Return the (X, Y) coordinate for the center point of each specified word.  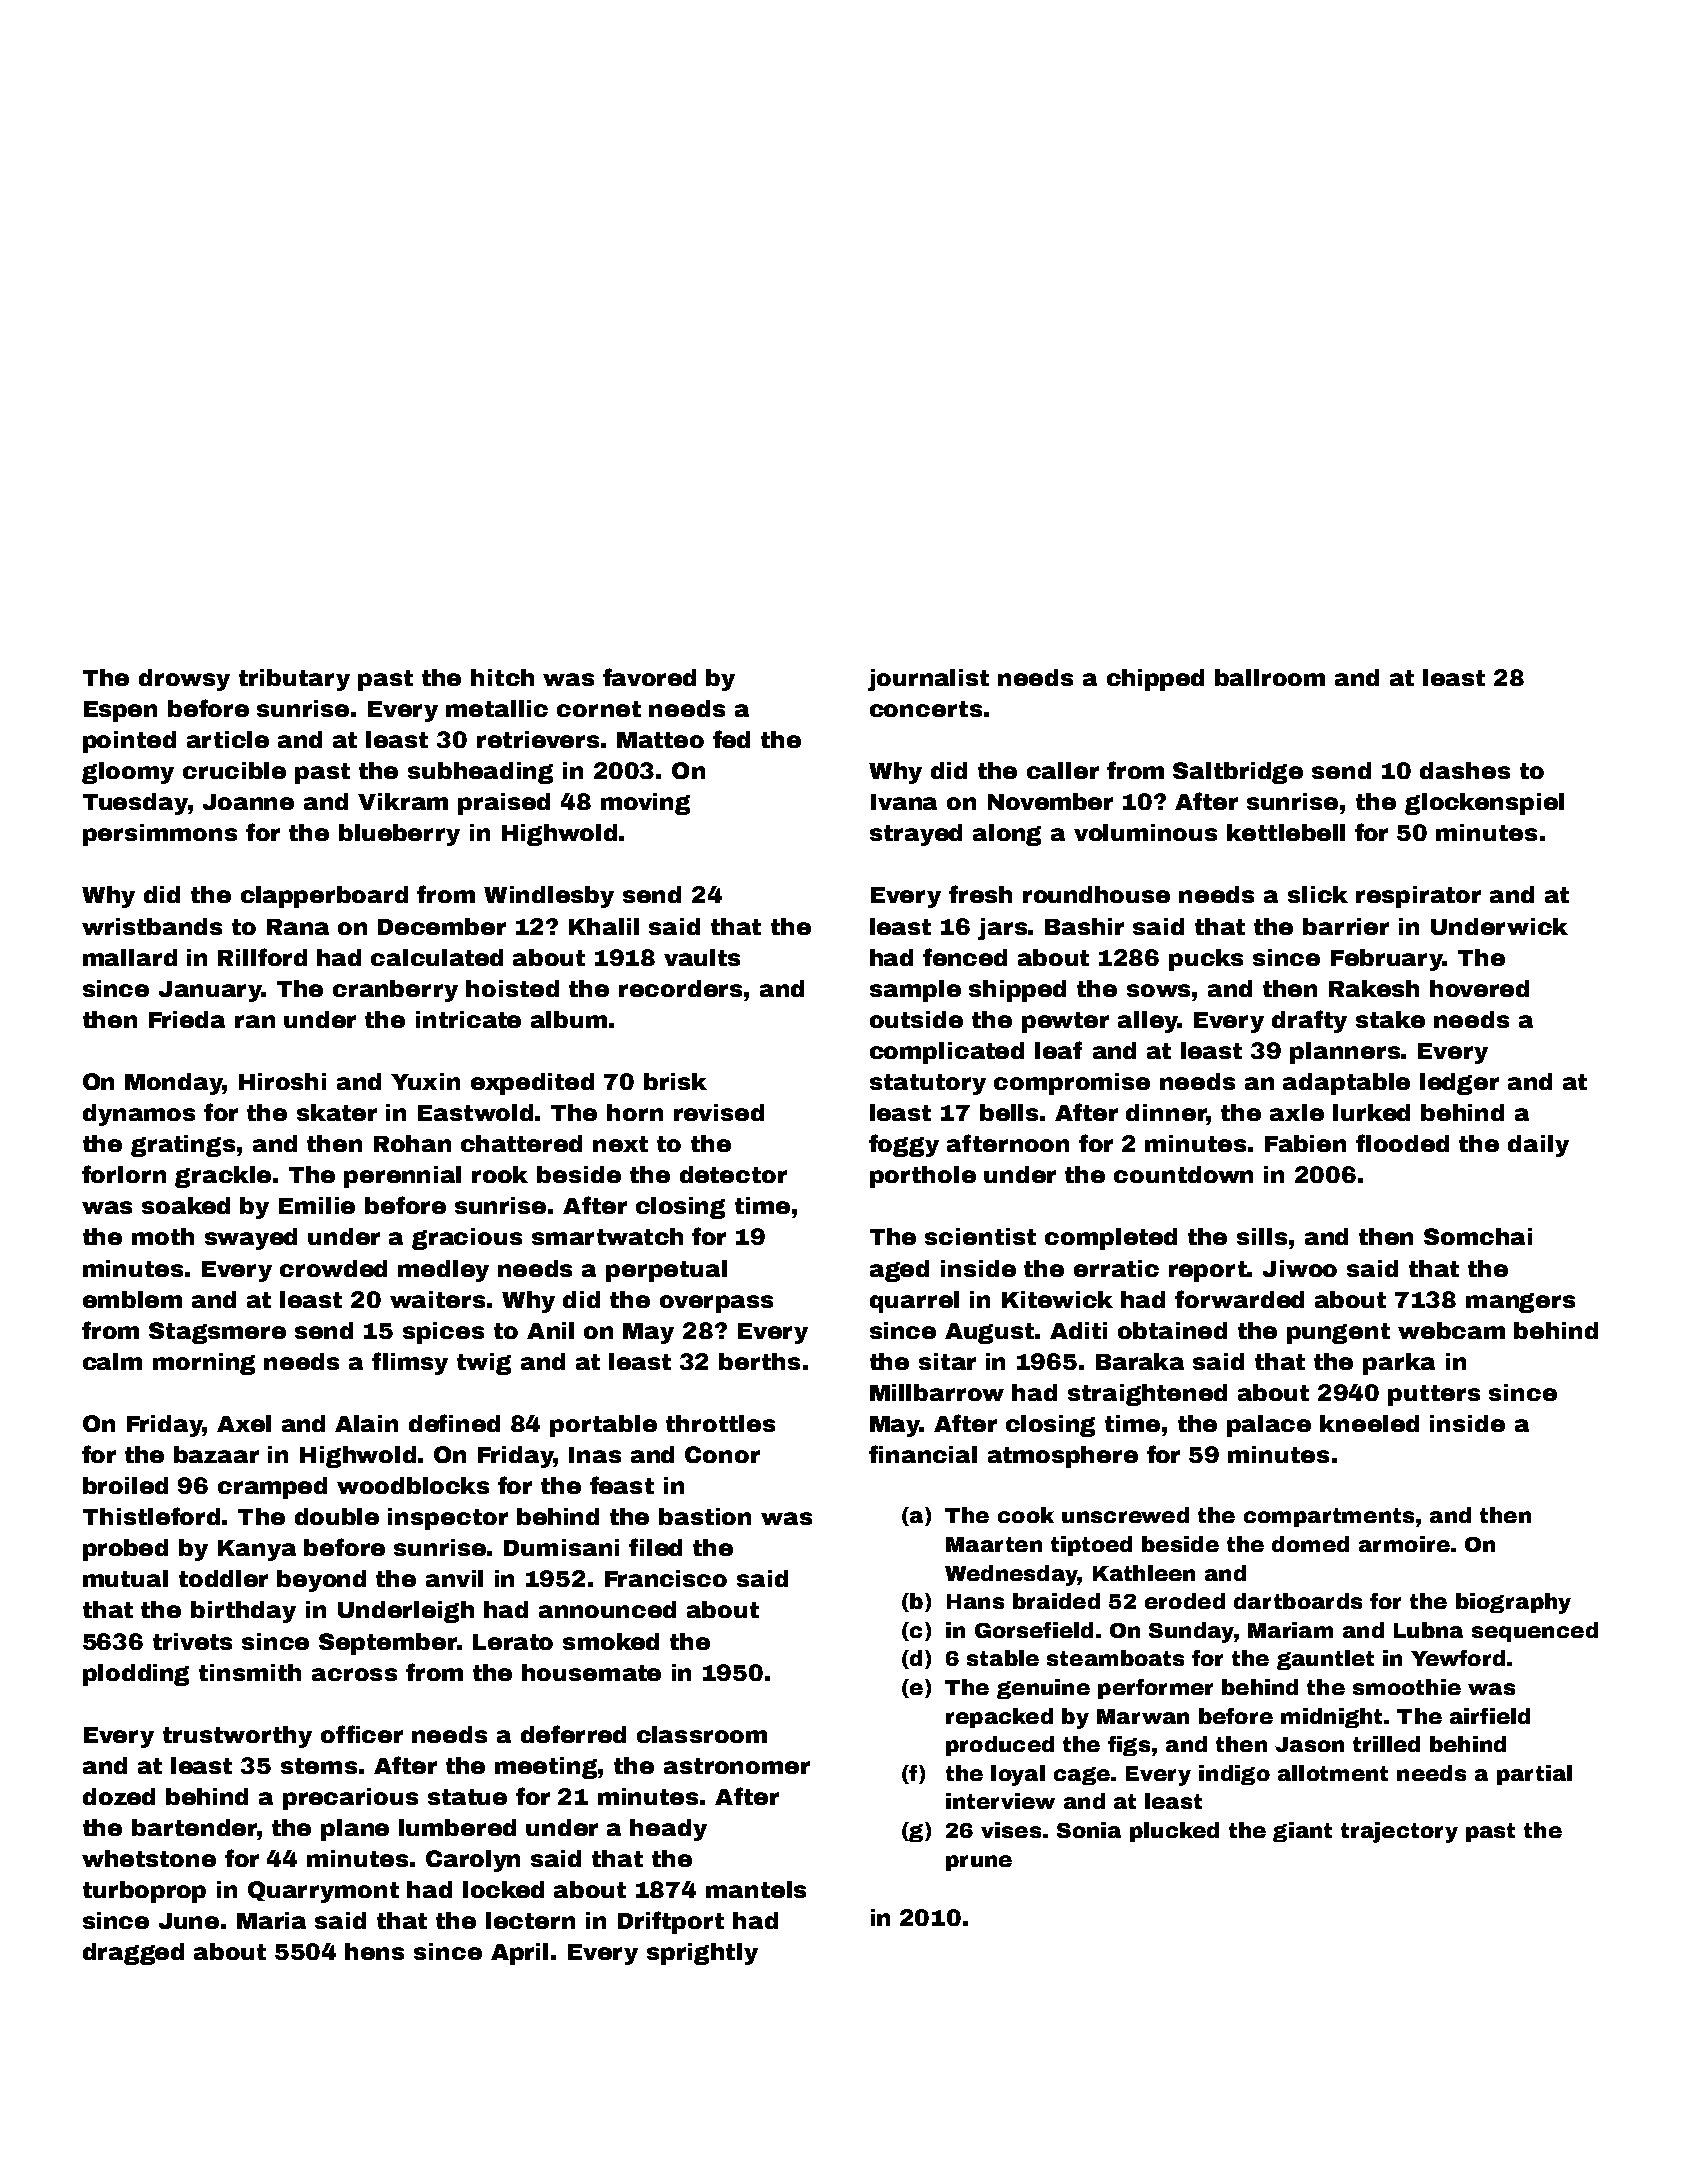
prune (979, 1863)
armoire (1404, 1544)
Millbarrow (937, 1392)
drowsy (184, 680)
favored (649, 677)
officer (362, 1734)
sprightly (702, 1954)
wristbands (152, 926)
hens (374, 1951)
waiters (437, 1299)
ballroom (1270, 677)
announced (607, 1609)
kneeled (1369, 1423)
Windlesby (549, 897)
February (1387, 960)
